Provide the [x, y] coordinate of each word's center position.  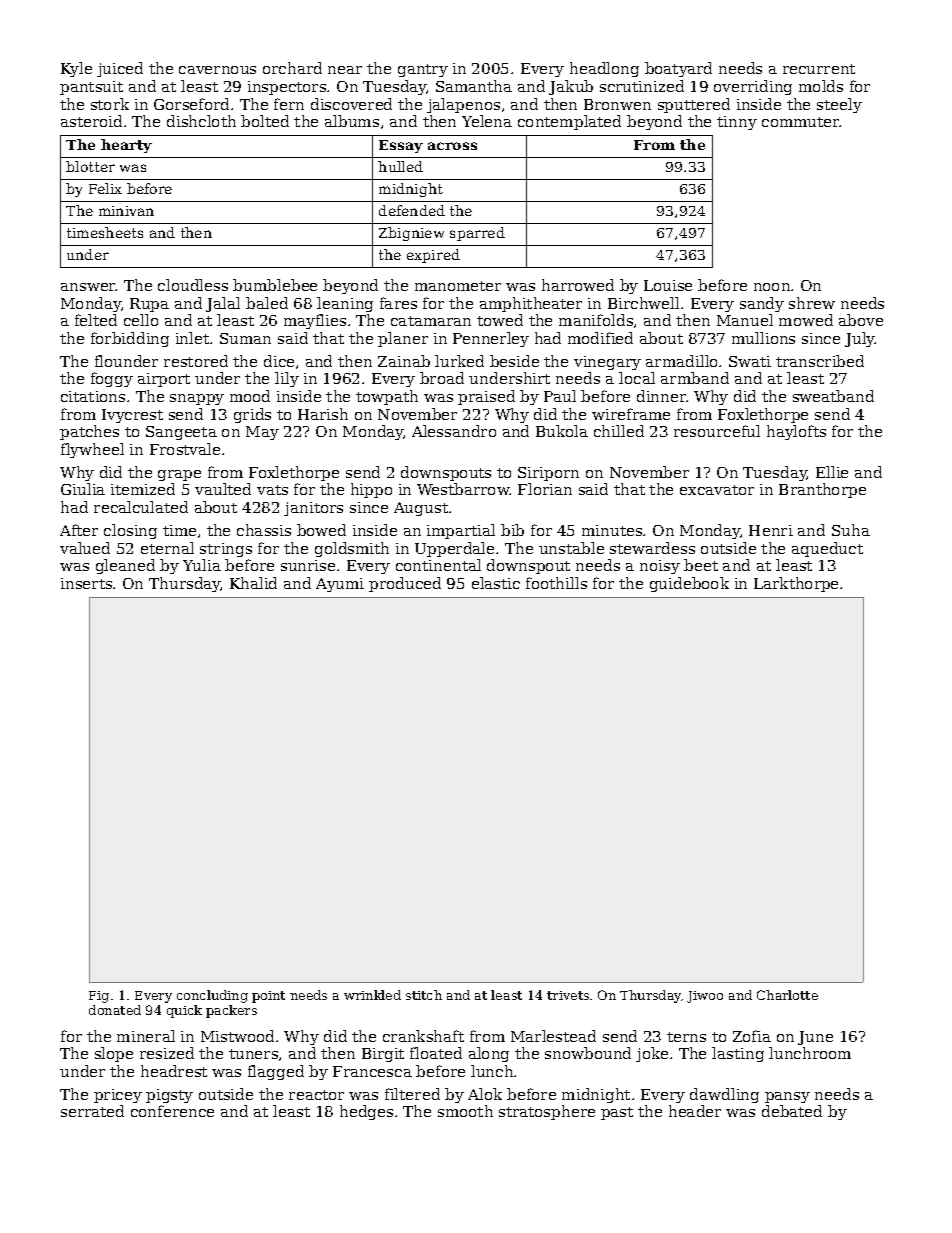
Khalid [253, 583]
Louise [668, 285]
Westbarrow [463, 489]
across [452, 146]
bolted [265, 121]
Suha [851, 530]
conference [172, 1111]
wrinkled [372, 995]
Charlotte [787, 995]
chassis [264, 530]
